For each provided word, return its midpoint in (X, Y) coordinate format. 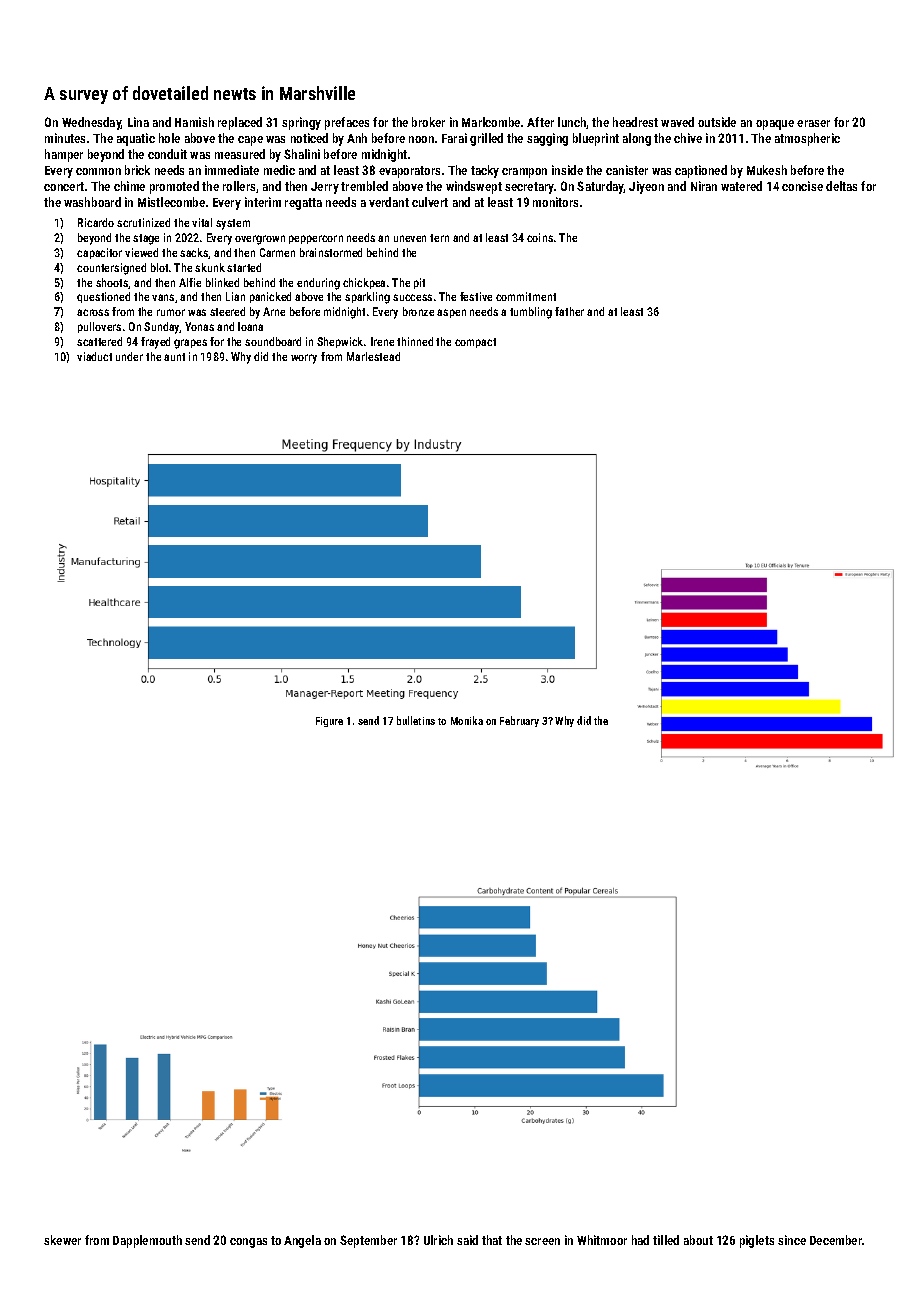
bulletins (416, 720)
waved (677, 122)
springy (301, 123)
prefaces (347, 123)
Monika (467, 720)
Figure (329, 722)
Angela (302, 1241)
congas (248, 1243)
